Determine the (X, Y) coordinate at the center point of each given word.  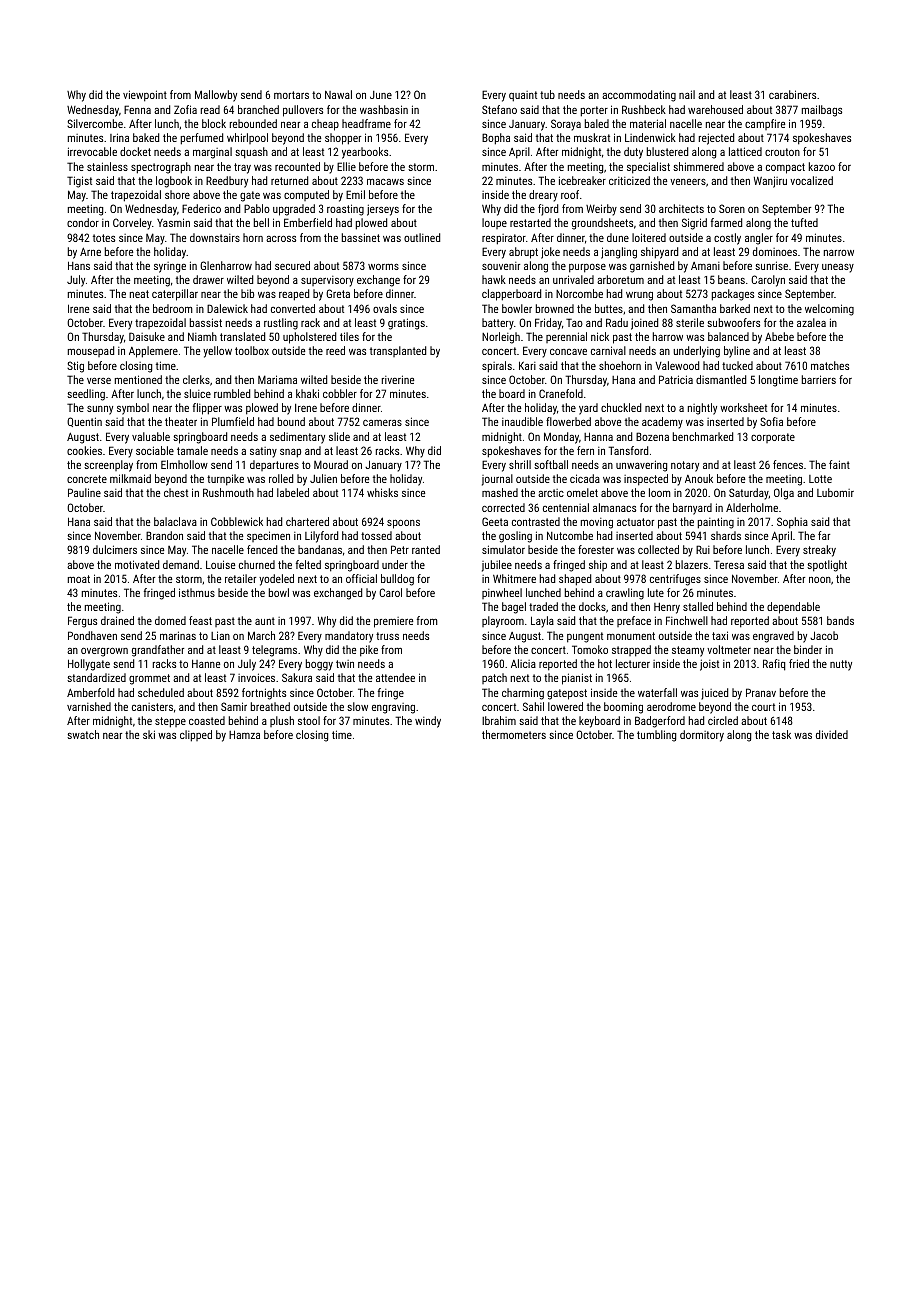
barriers (819, 379)
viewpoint (145, 96)
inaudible (522, 421)
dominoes (775, 251)
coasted (207, 720)
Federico (201, 208)
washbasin (384, 109)
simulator (503, 549)
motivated (137, 564)
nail (687, 94)
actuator (635, 522)
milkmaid (130, 478)
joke (550, 253)
